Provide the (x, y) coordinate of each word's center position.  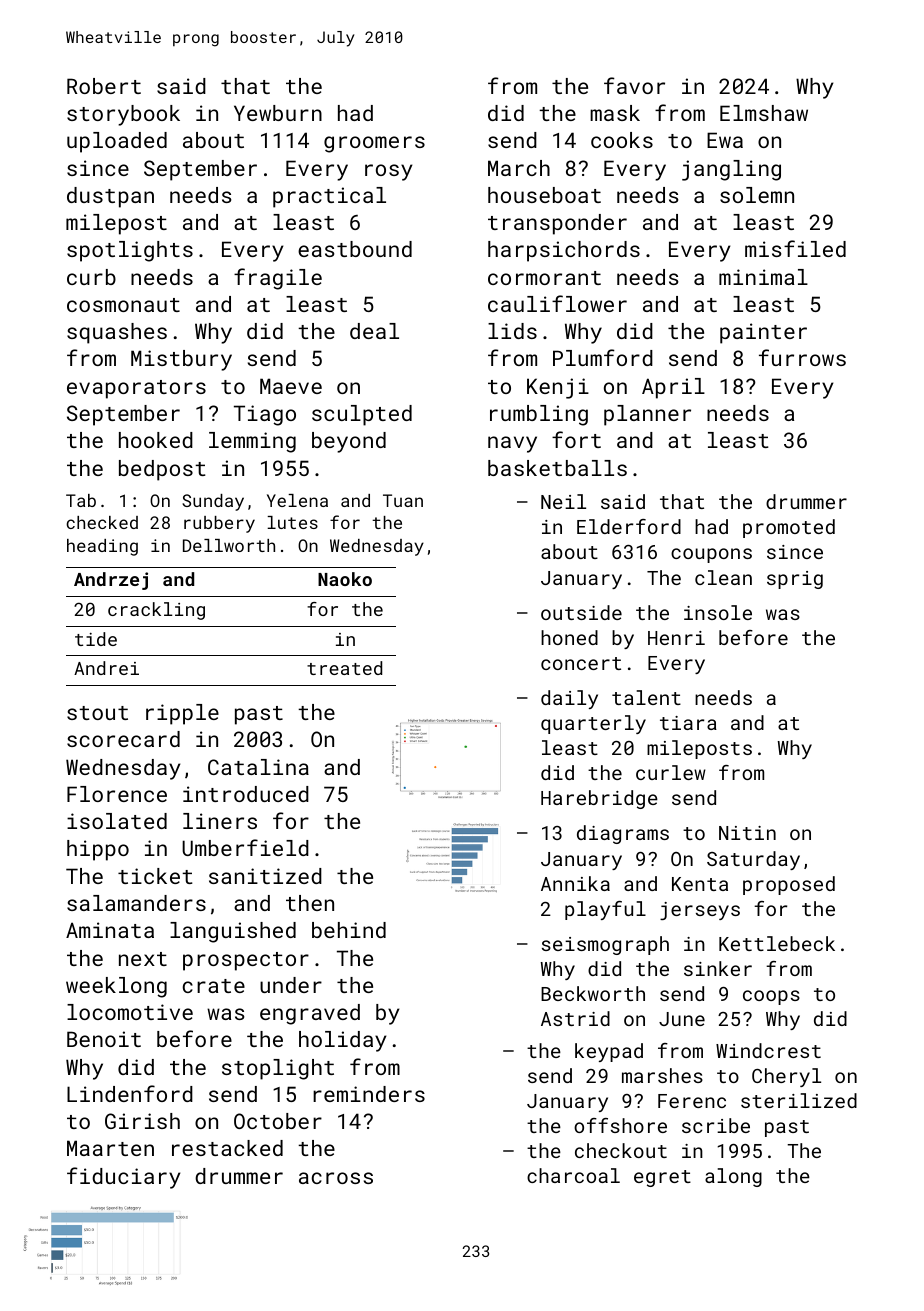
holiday (343, 1041)
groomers (374, 144)
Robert (104, 86)
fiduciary (124, 1178)
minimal (763, 277)
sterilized (799, 1100)
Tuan (403, 500)
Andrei (106, 668)
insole (718, 612)
